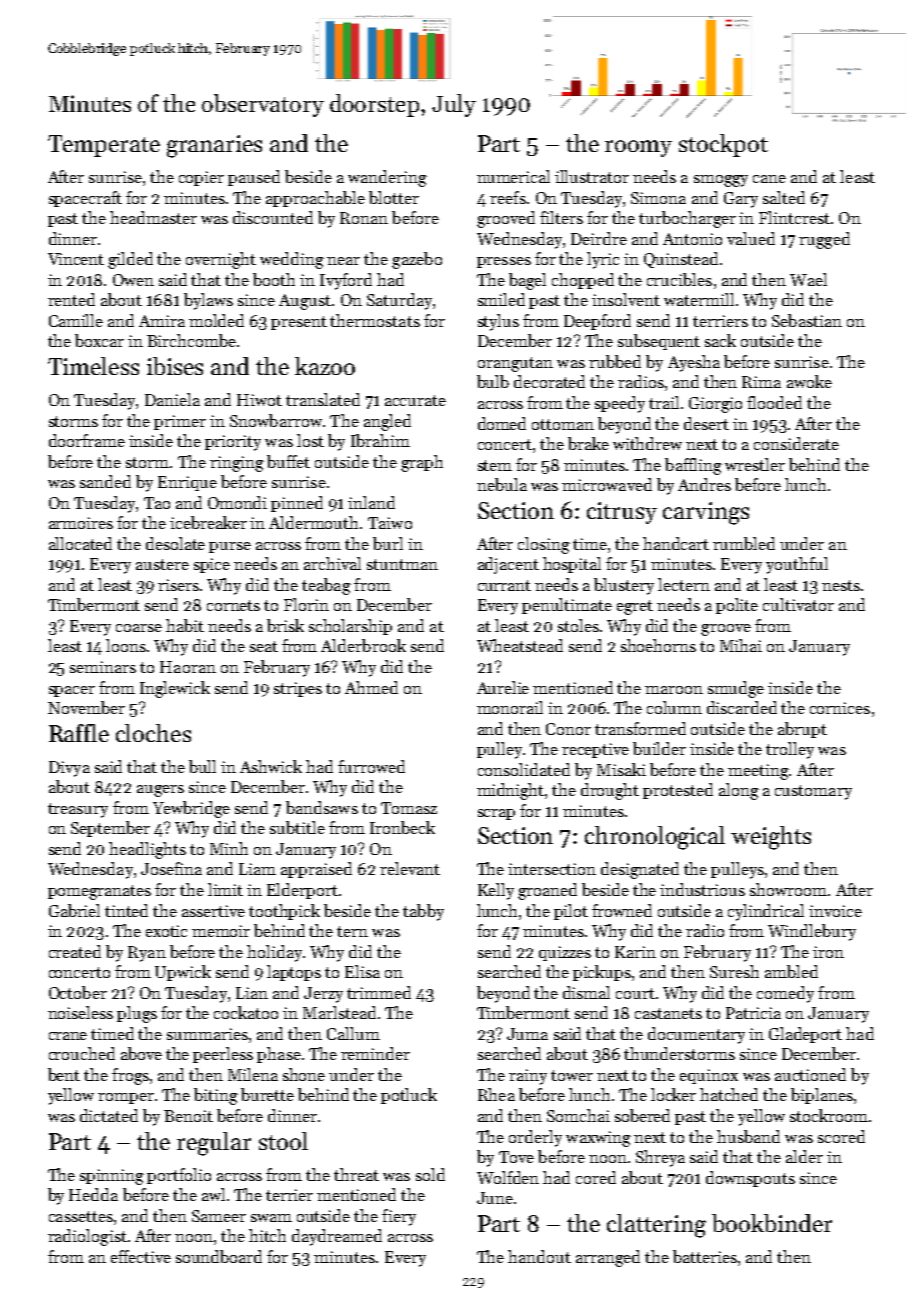  I want to click on shoehorns, so click(658, 645).
